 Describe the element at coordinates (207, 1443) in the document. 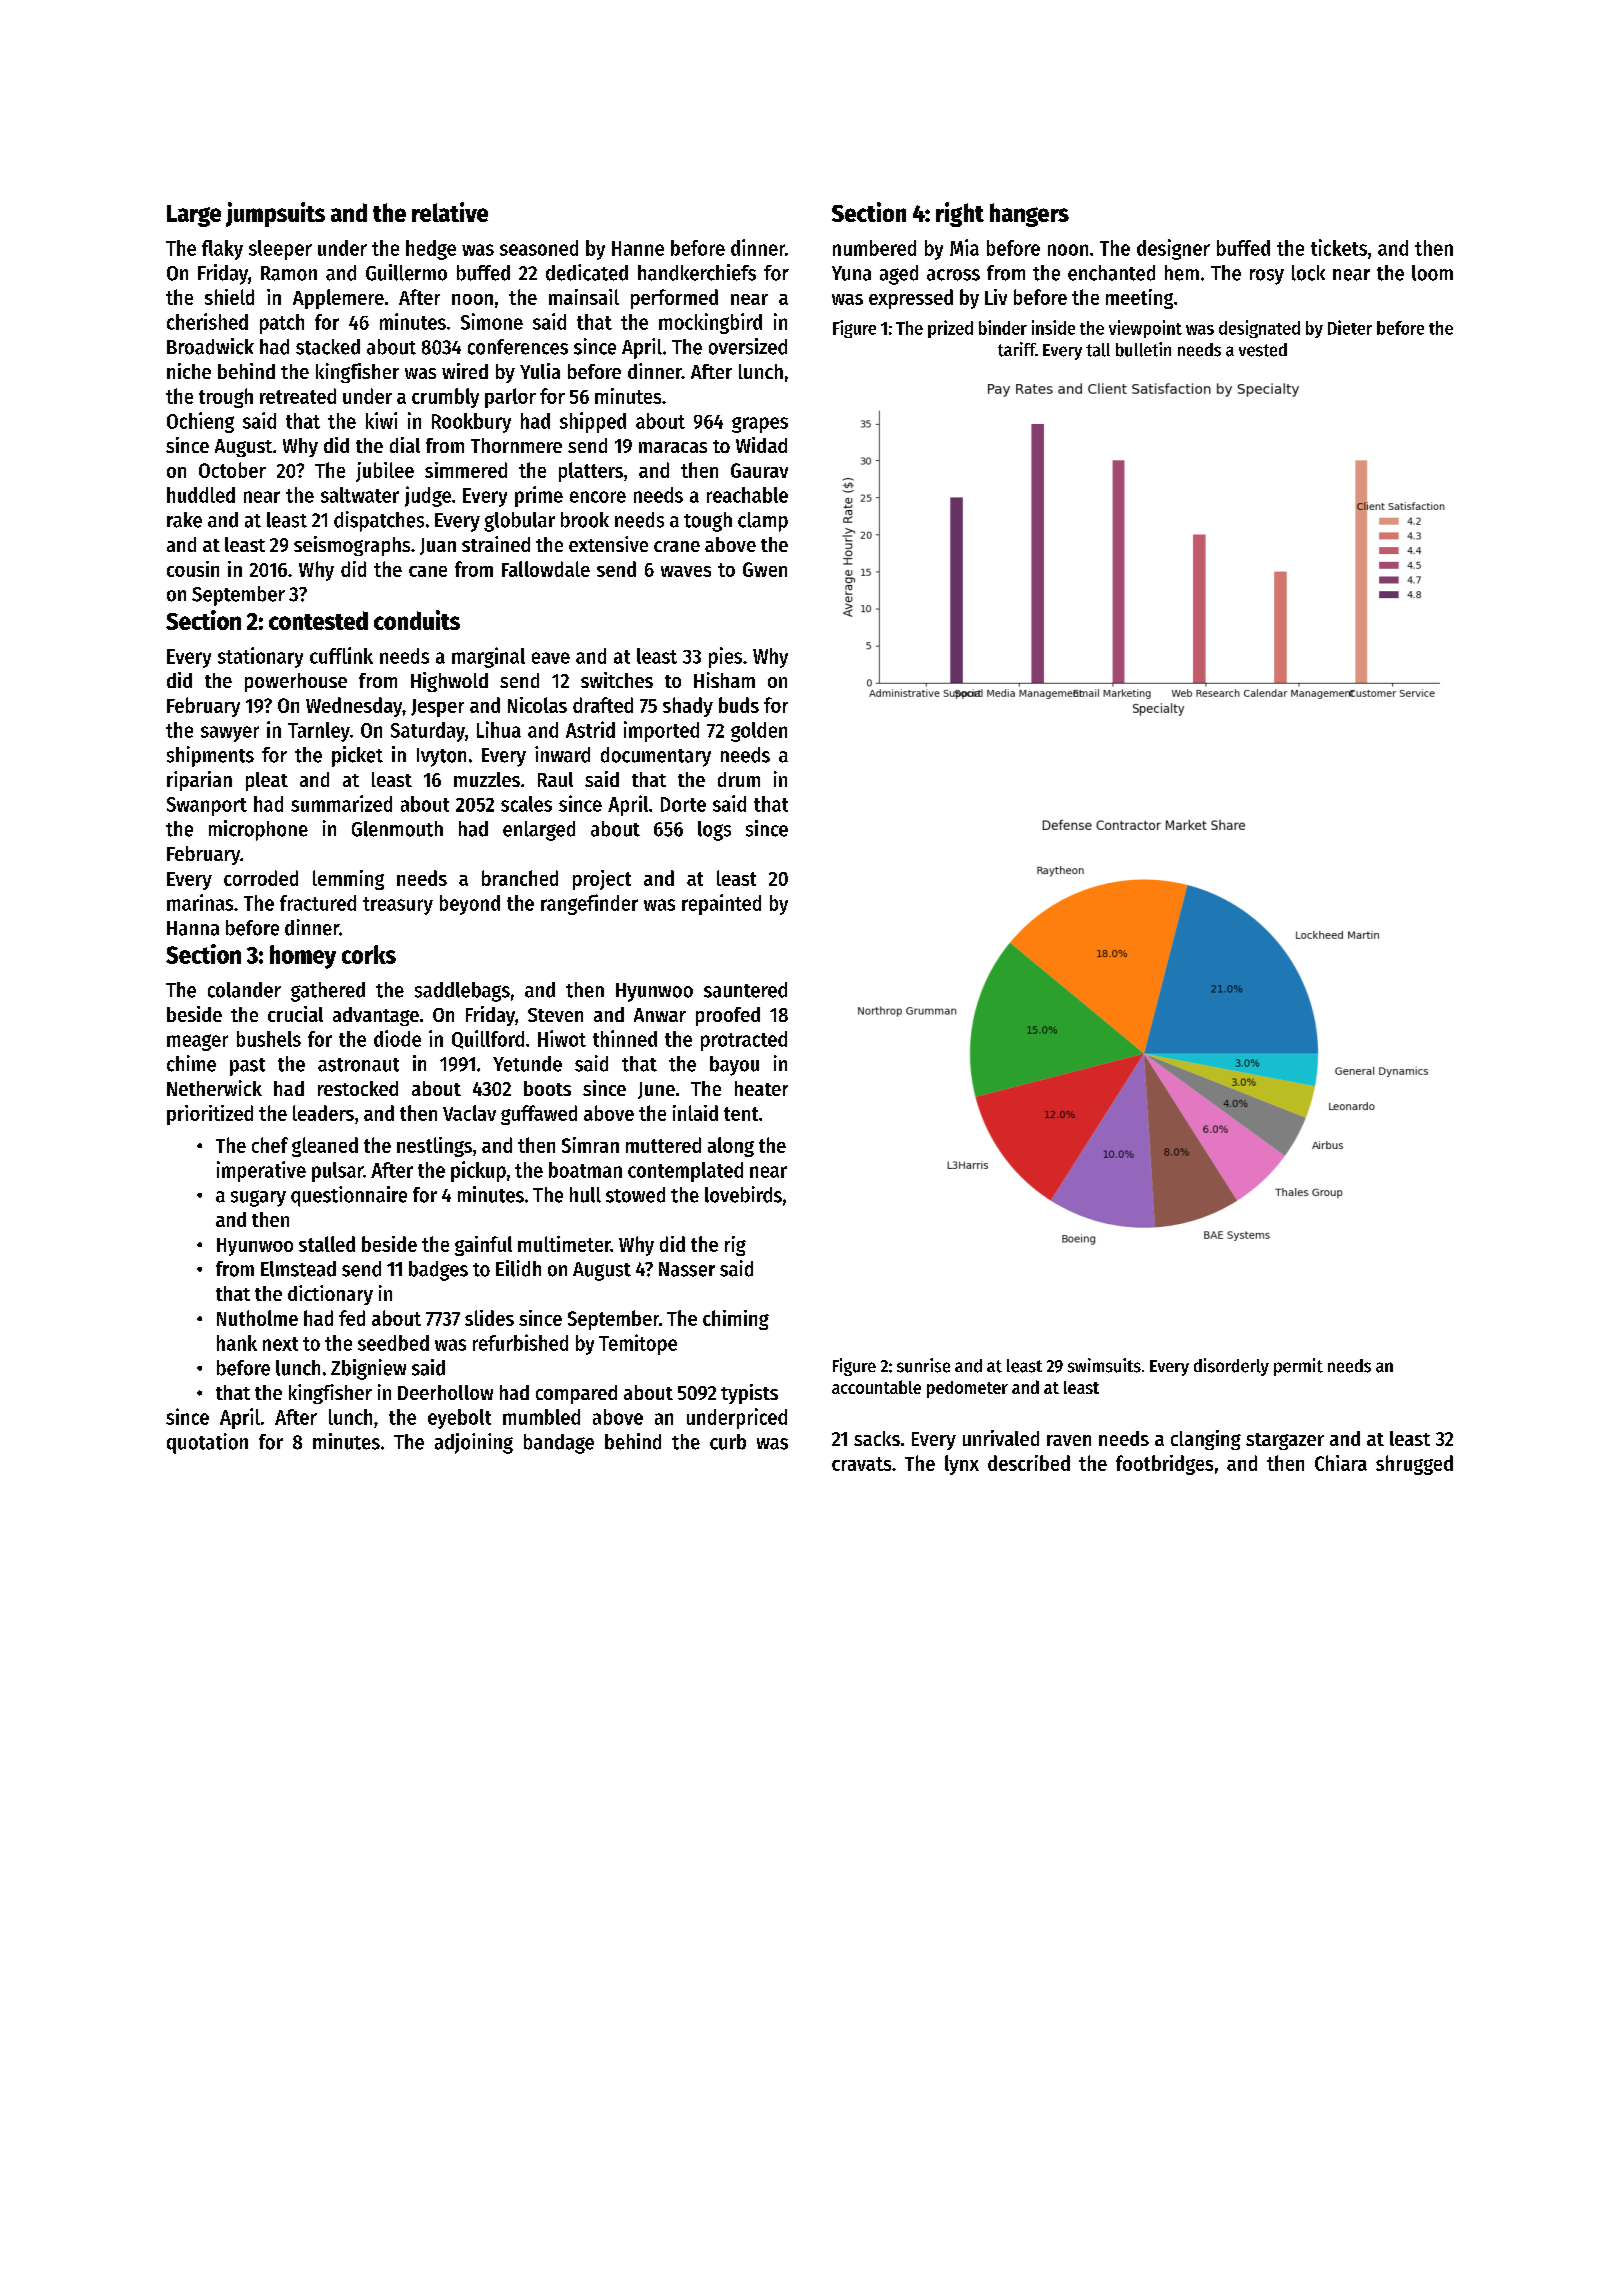

I see `quotation` at that location.
